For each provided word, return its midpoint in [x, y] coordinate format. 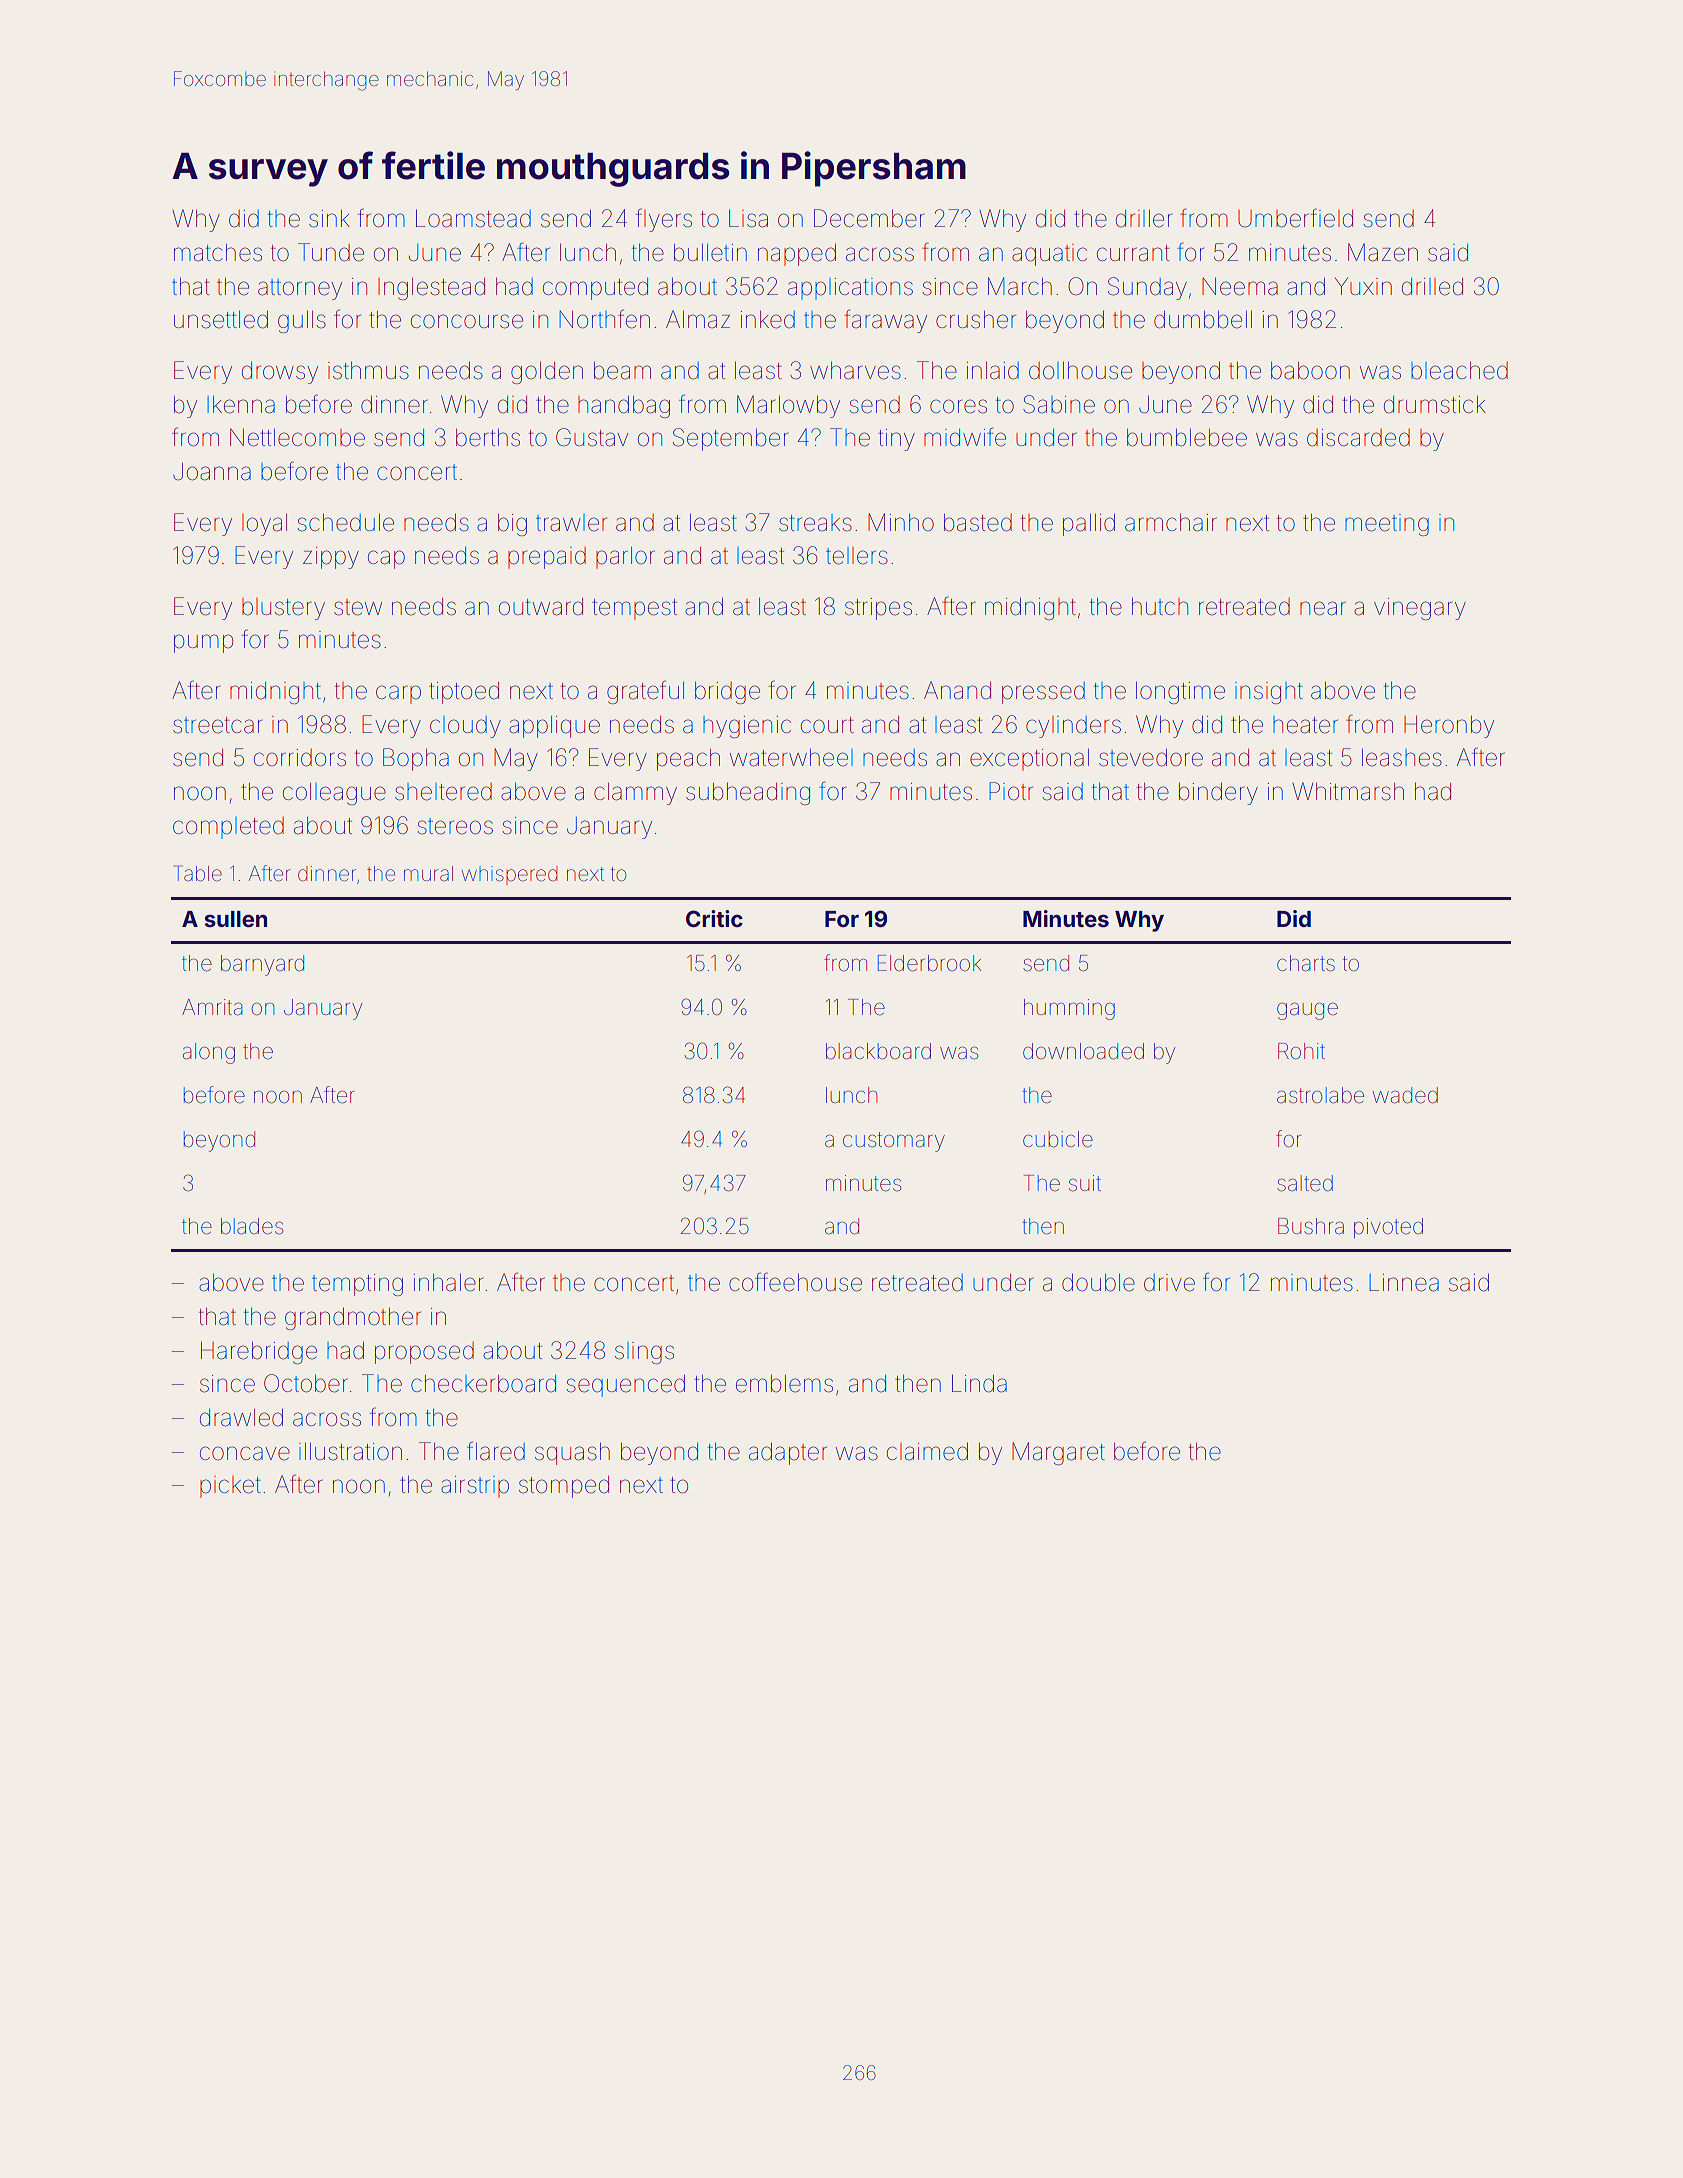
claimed [927, 1451]
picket [230, 1487]
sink [329, 218]
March [1020, 286]
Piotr [1011, 791]
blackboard [878, 1051]
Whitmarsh [1348, 791]
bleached [1459, 370]
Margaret [1058, 1453]
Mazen [1383, 252]
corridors [300, 758]
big [512, 524]
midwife [965, 437]
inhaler [448, 1282]
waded [1405, 1095]
